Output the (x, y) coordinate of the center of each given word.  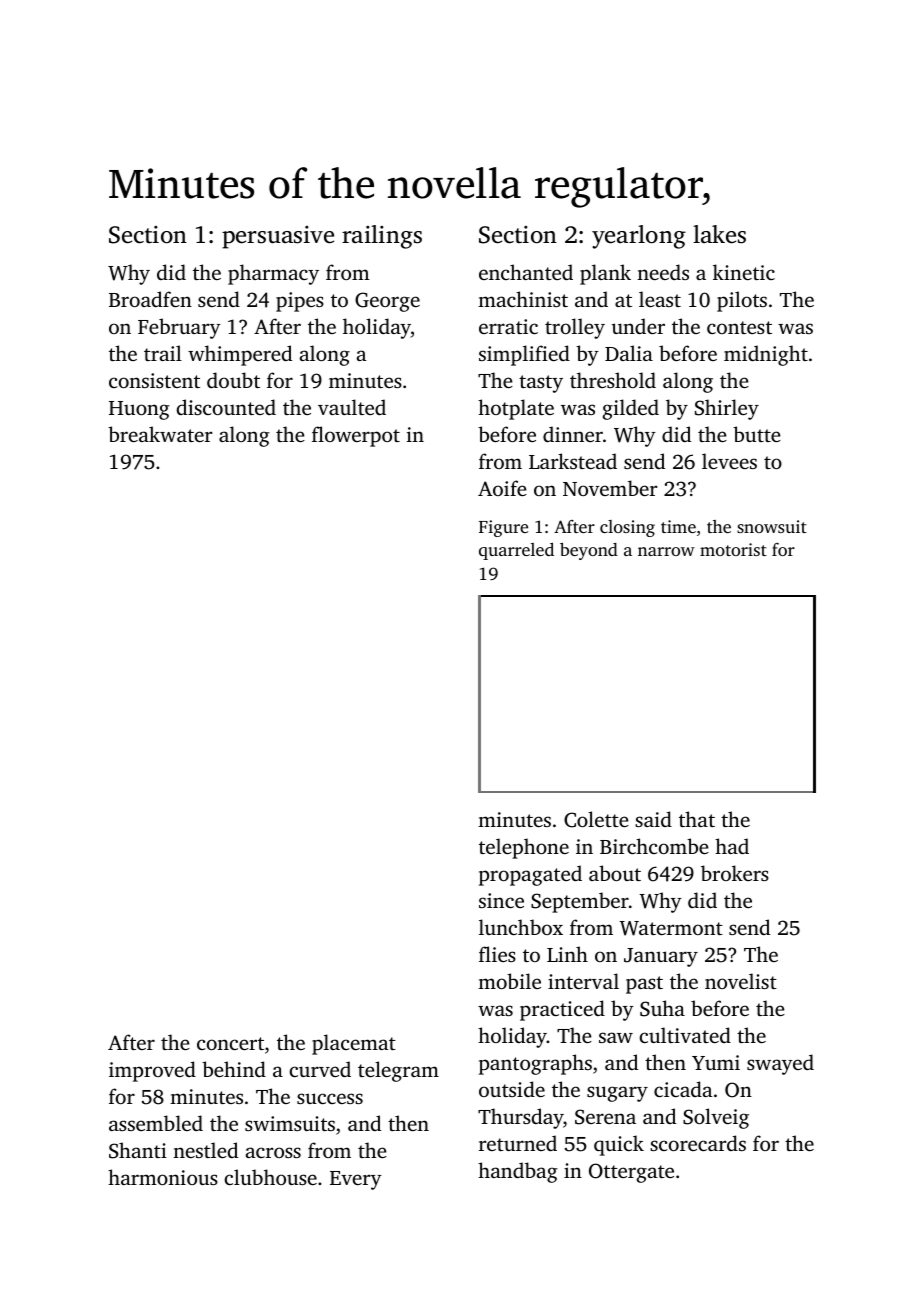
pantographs (535, 1064)
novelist (741, 981)
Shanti (138, 1150)
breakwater (160, 434)
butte (757, 434)
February (179, 328)
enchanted (526, 272)
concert (230, 1043)
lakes (719, 234)
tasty (541, 384)
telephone (524, 848)
